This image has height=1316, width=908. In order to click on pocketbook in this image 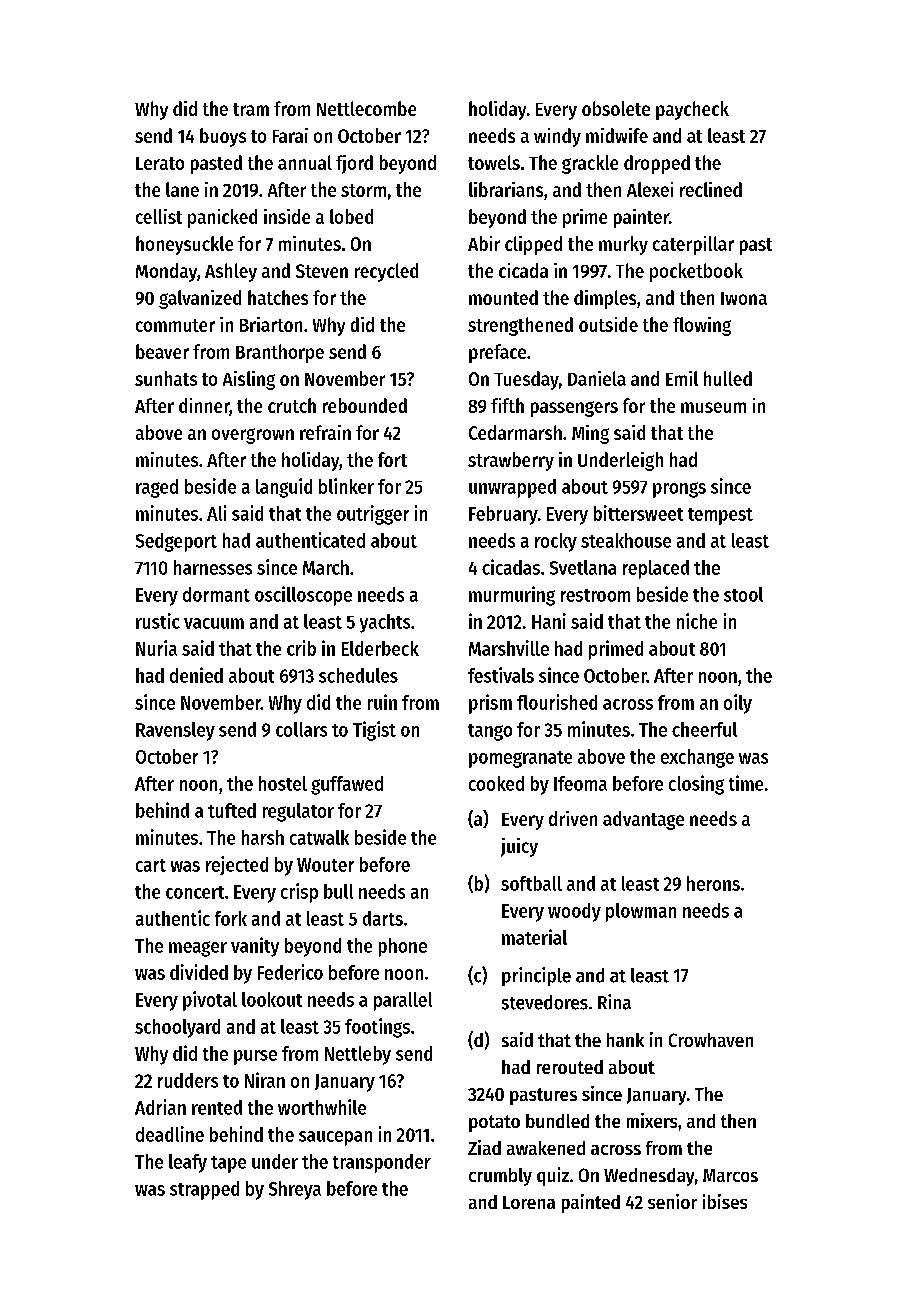, I will do `click(696, 272)`.
